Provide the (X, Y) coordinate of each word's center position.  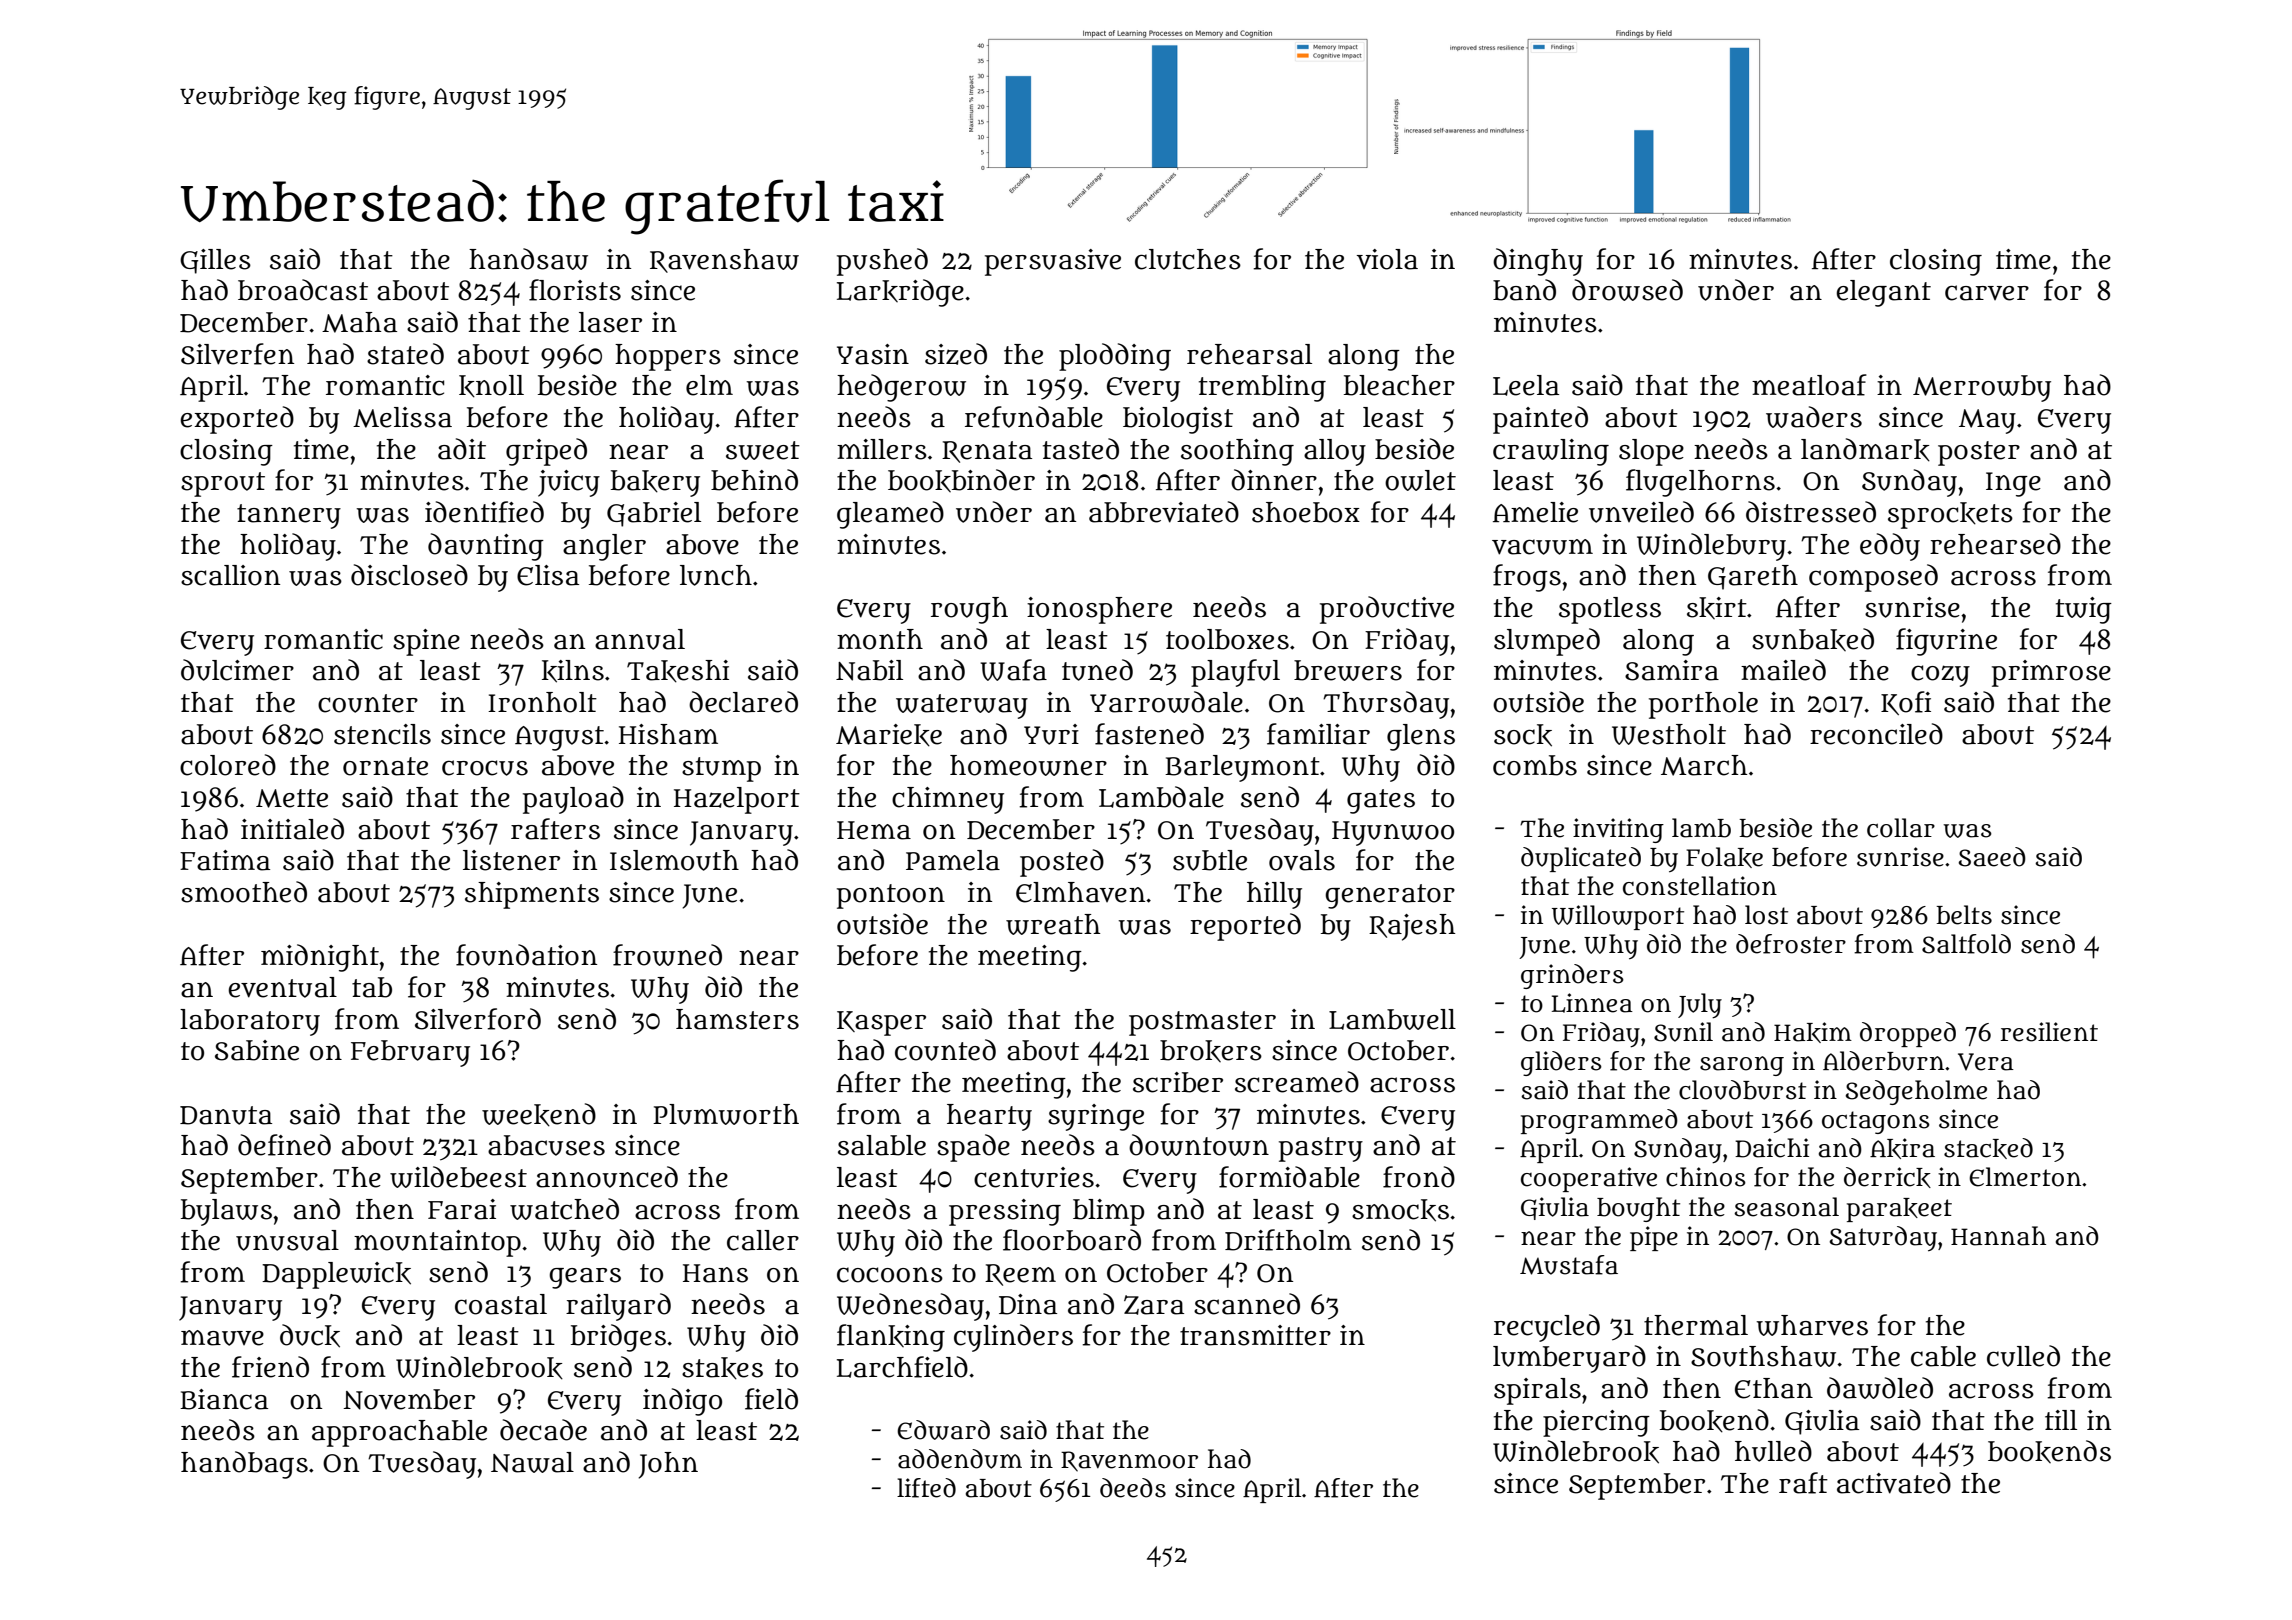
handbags (244, 1465)
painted (1540, 420)
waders (1814, 417)
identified (484, 512)
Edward (943, 1430)
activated (1894, 1483)
